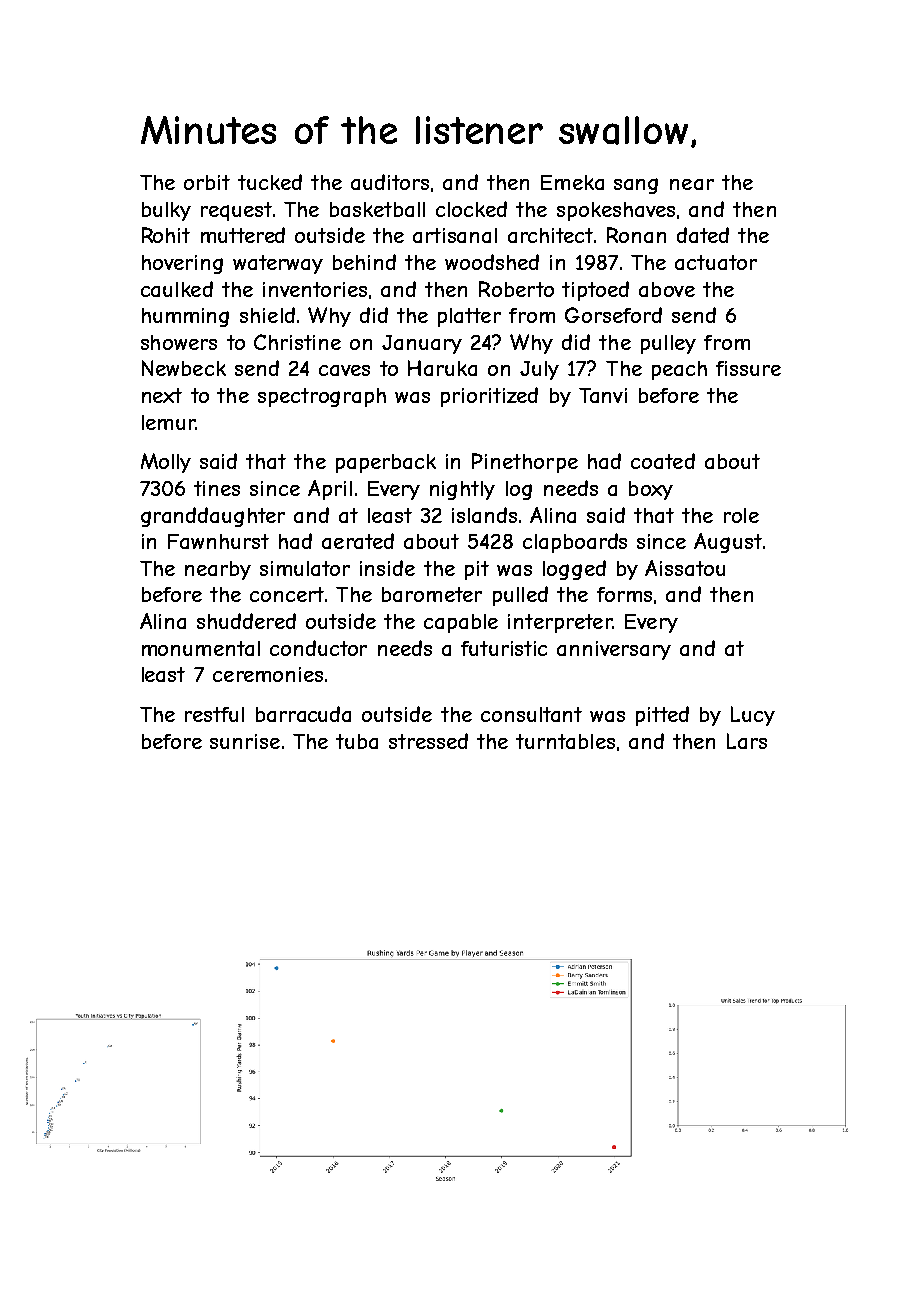  I want to click on Lars, so click(747, 741).
